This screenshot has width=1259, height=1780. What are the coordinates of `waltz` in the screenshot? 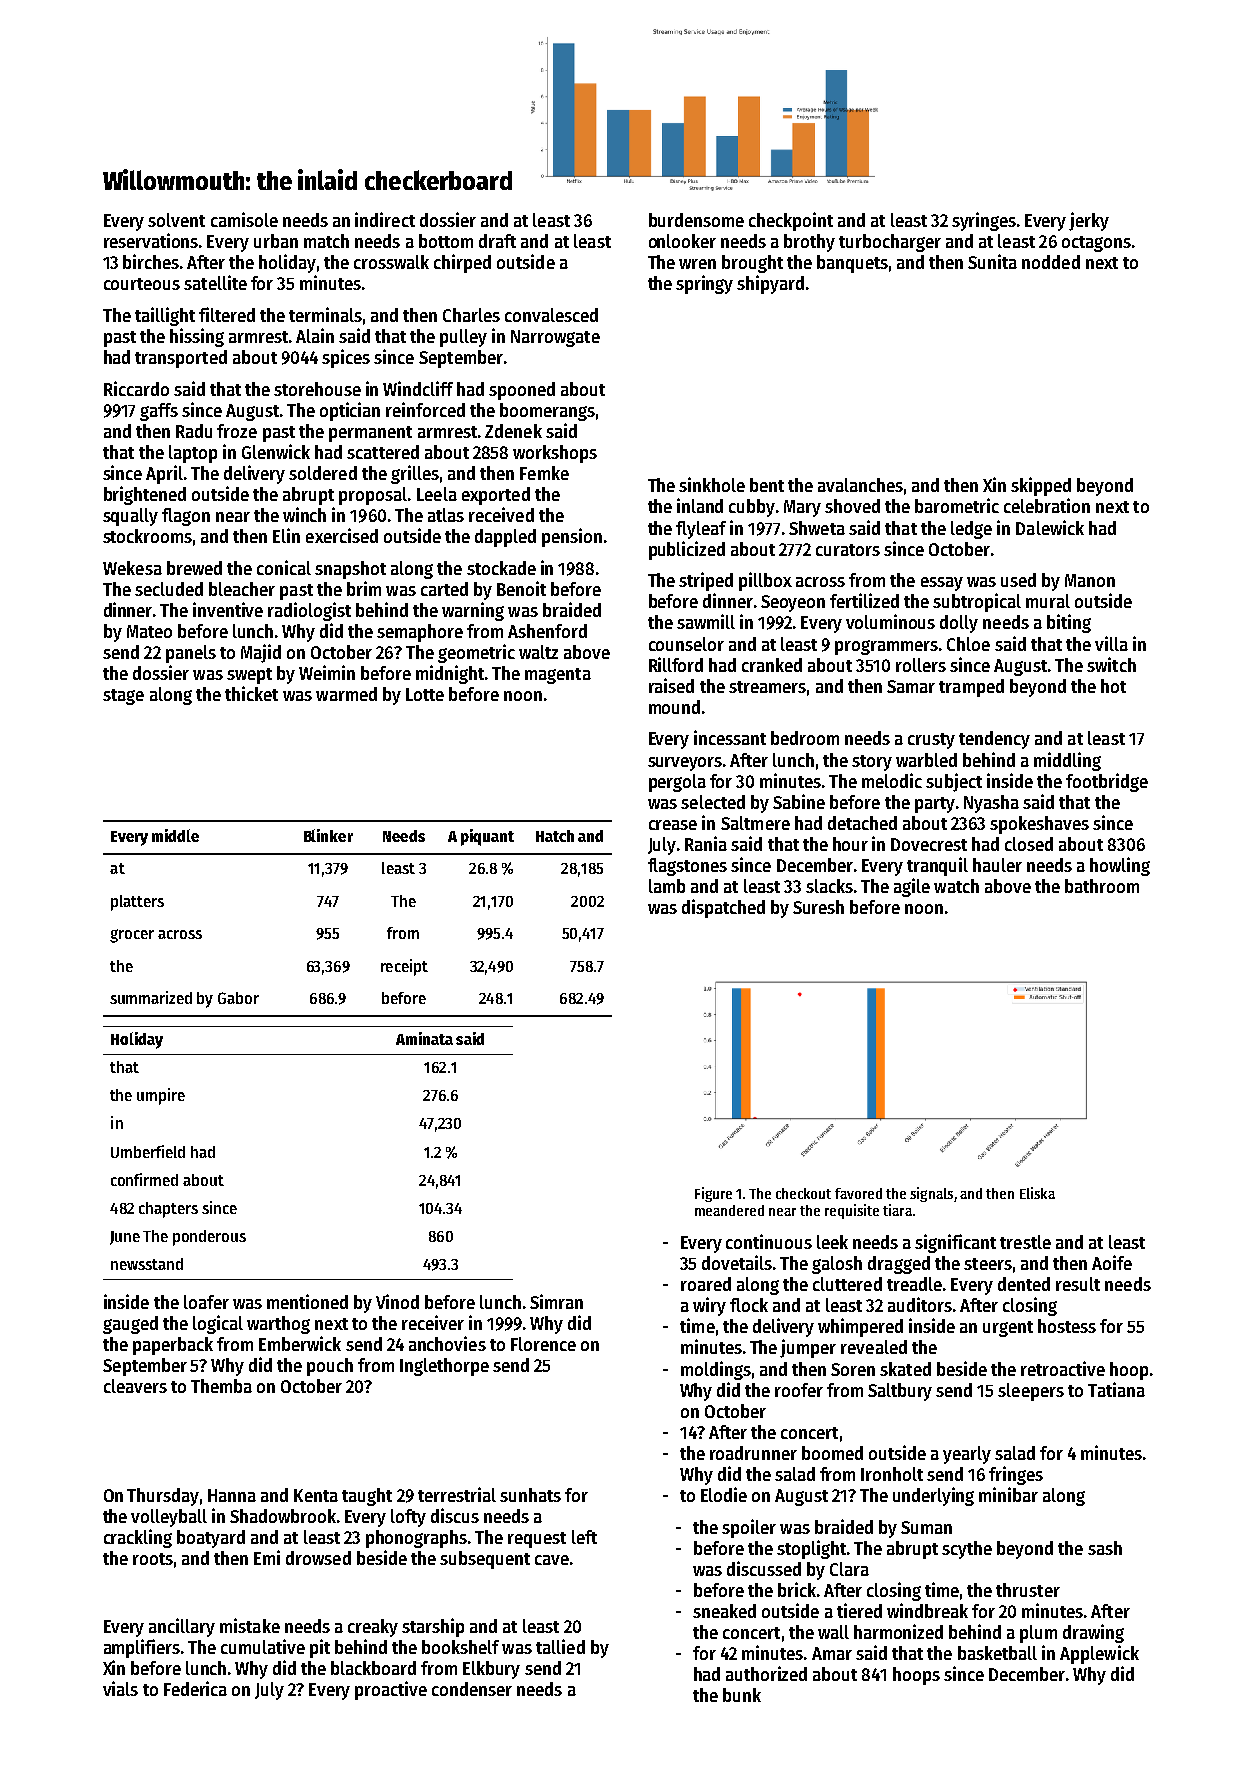 It's located at (538, 652).
